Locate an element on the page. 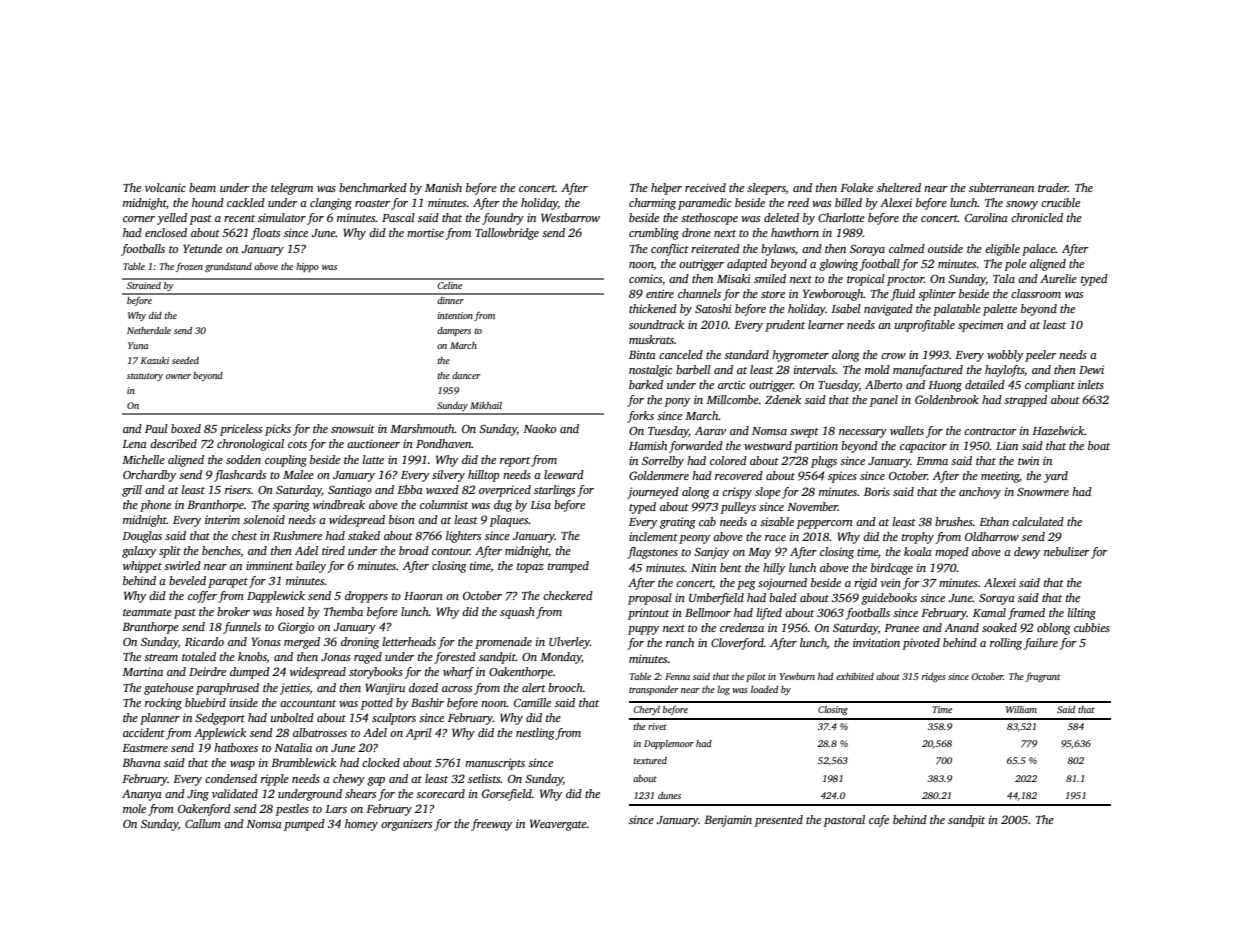 This image has height=952, width=1233. Santiago is located at coordinates (350, 491).
